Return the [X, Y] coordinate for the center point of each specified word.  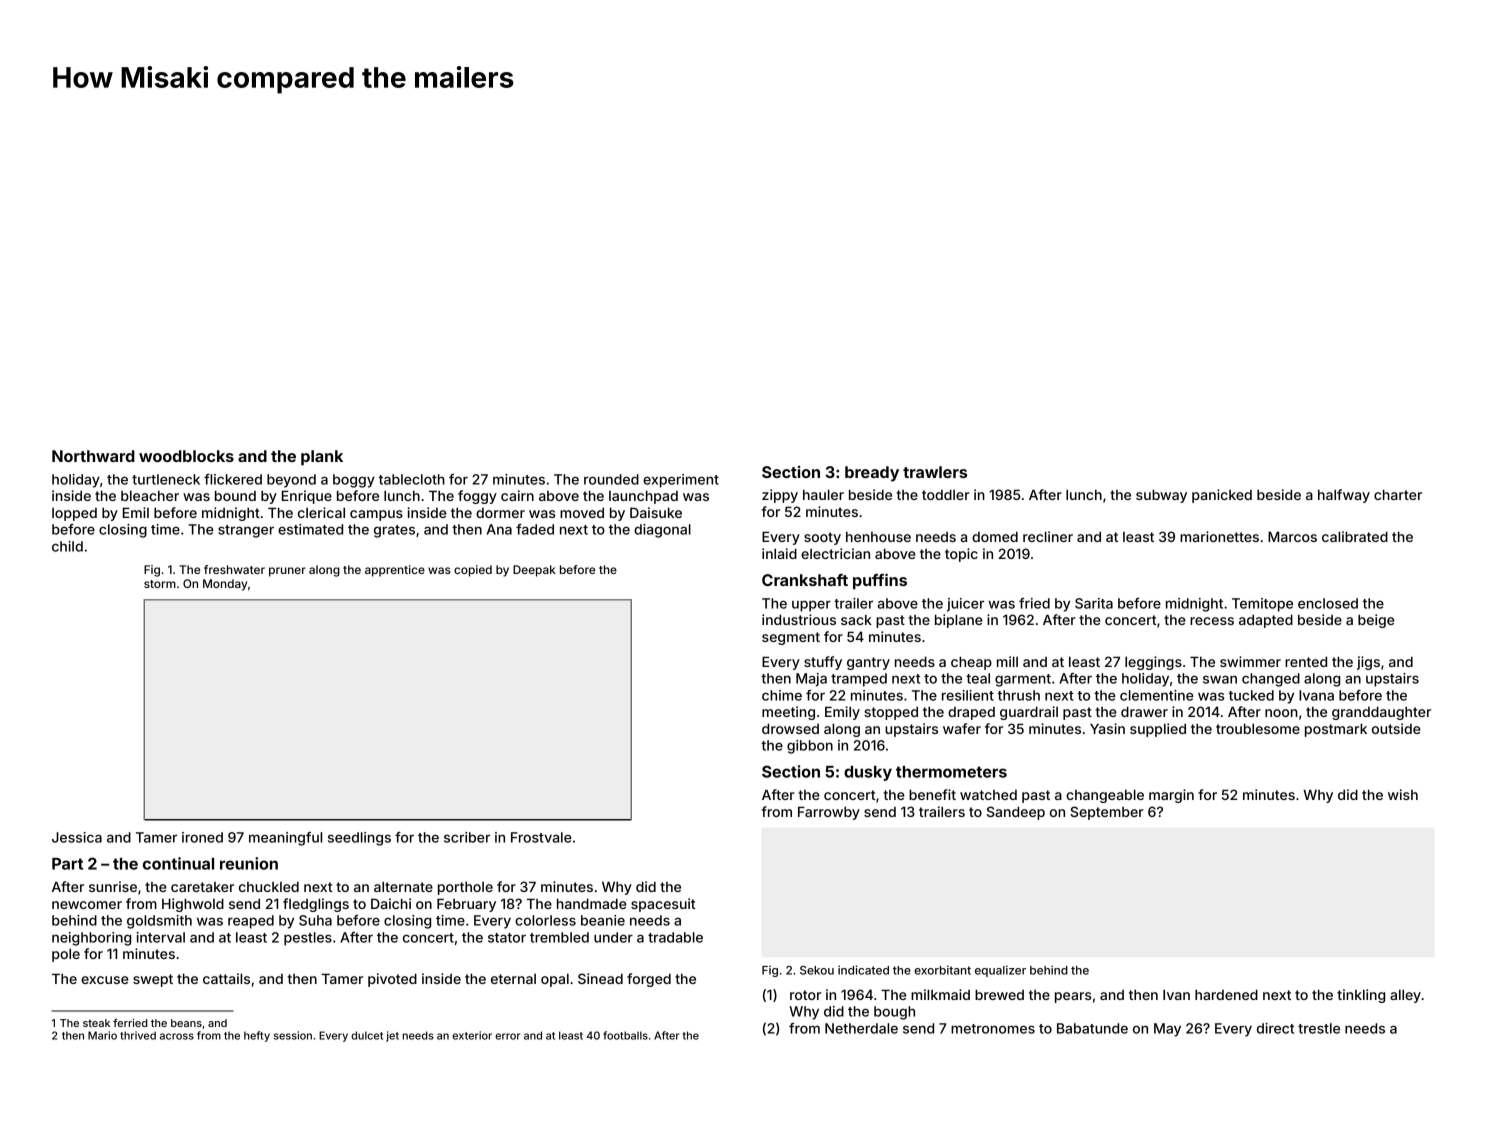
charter [1398, 494]
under [613, 937]
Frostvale [541, 837]
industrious [799, 619]
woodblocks [186, 456]
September [1107, 813]
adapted [1266, 621]
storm [160, 584]
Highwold [193, 905]
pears [1073, 997]
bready [872, 474]
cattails [226, 978]
